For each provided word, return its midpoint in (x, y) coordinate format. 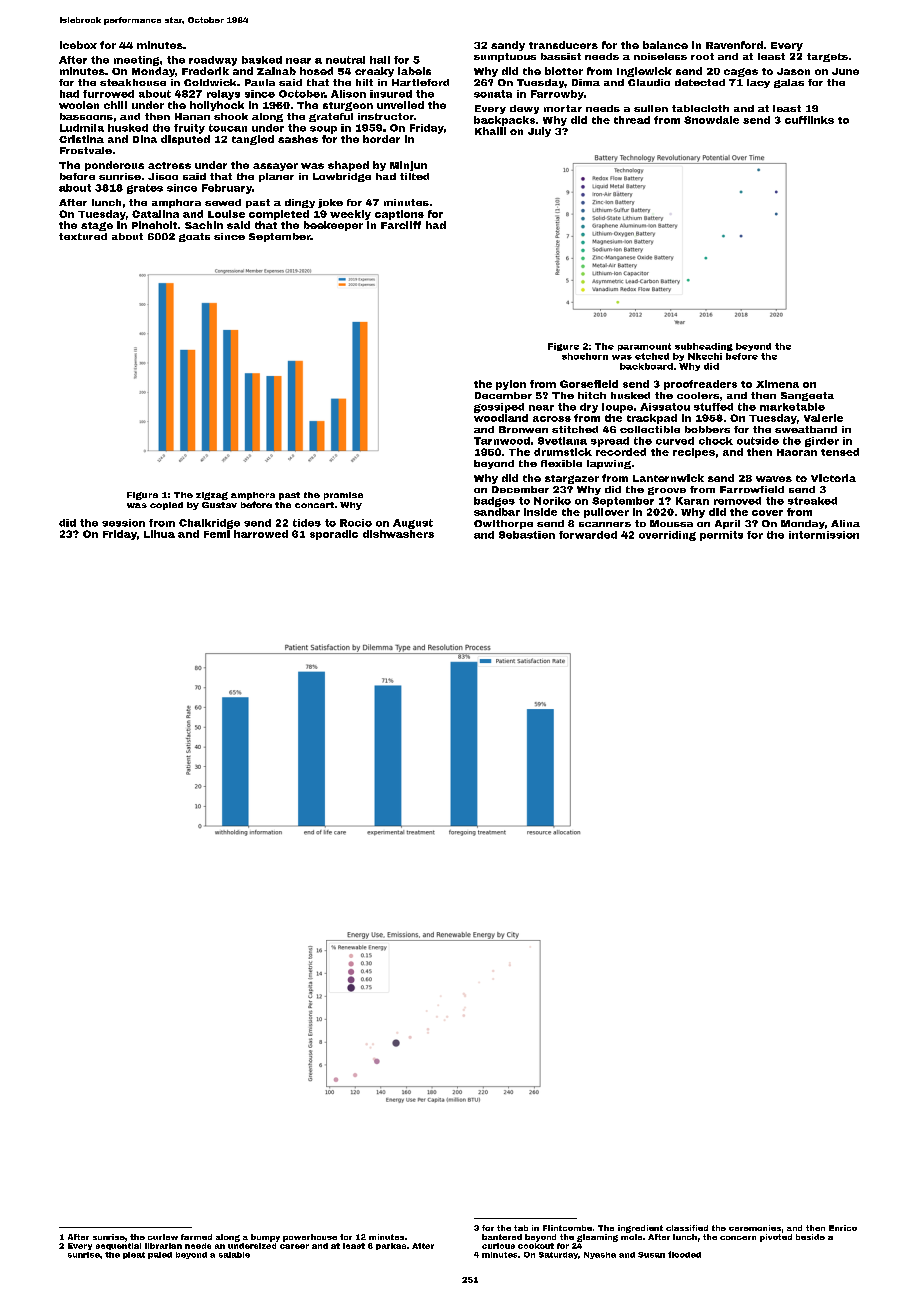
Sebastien (527, 535)
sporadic (334, 535)
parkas (391, 1246)
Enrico (843, 1228)
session (123, 523)
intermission (824, 535)
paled (160, 1255)
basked (262, 60)
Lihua (159, 534)
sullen (651, 108)
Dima (586, 82)
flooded (684, 1254)
